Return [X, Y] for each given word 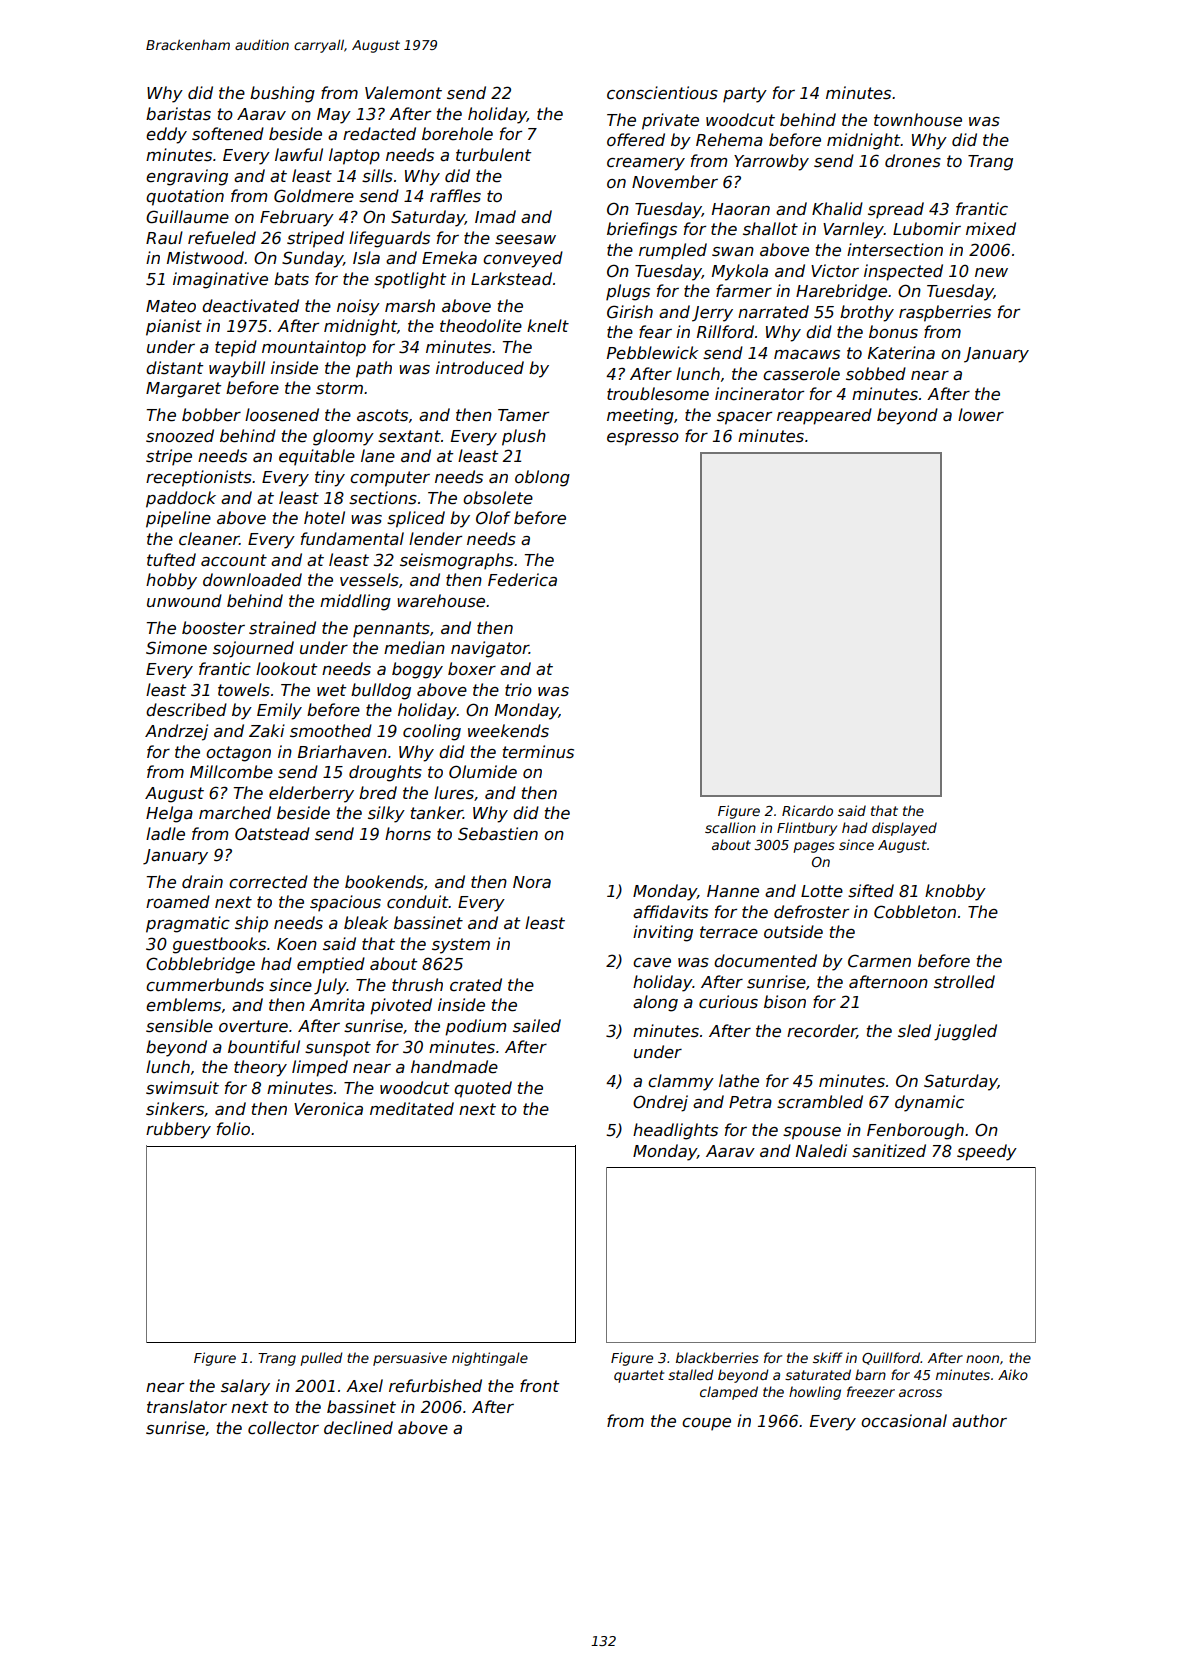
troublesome [658, 394]
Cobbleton [915, 911]
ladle [165, 834]
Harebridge [841, 292]
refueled [222, 238]
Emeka [449, 257]
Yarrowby [771, 162]
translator [187, 1407]
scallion [730, 827]
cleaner [209, 539]
